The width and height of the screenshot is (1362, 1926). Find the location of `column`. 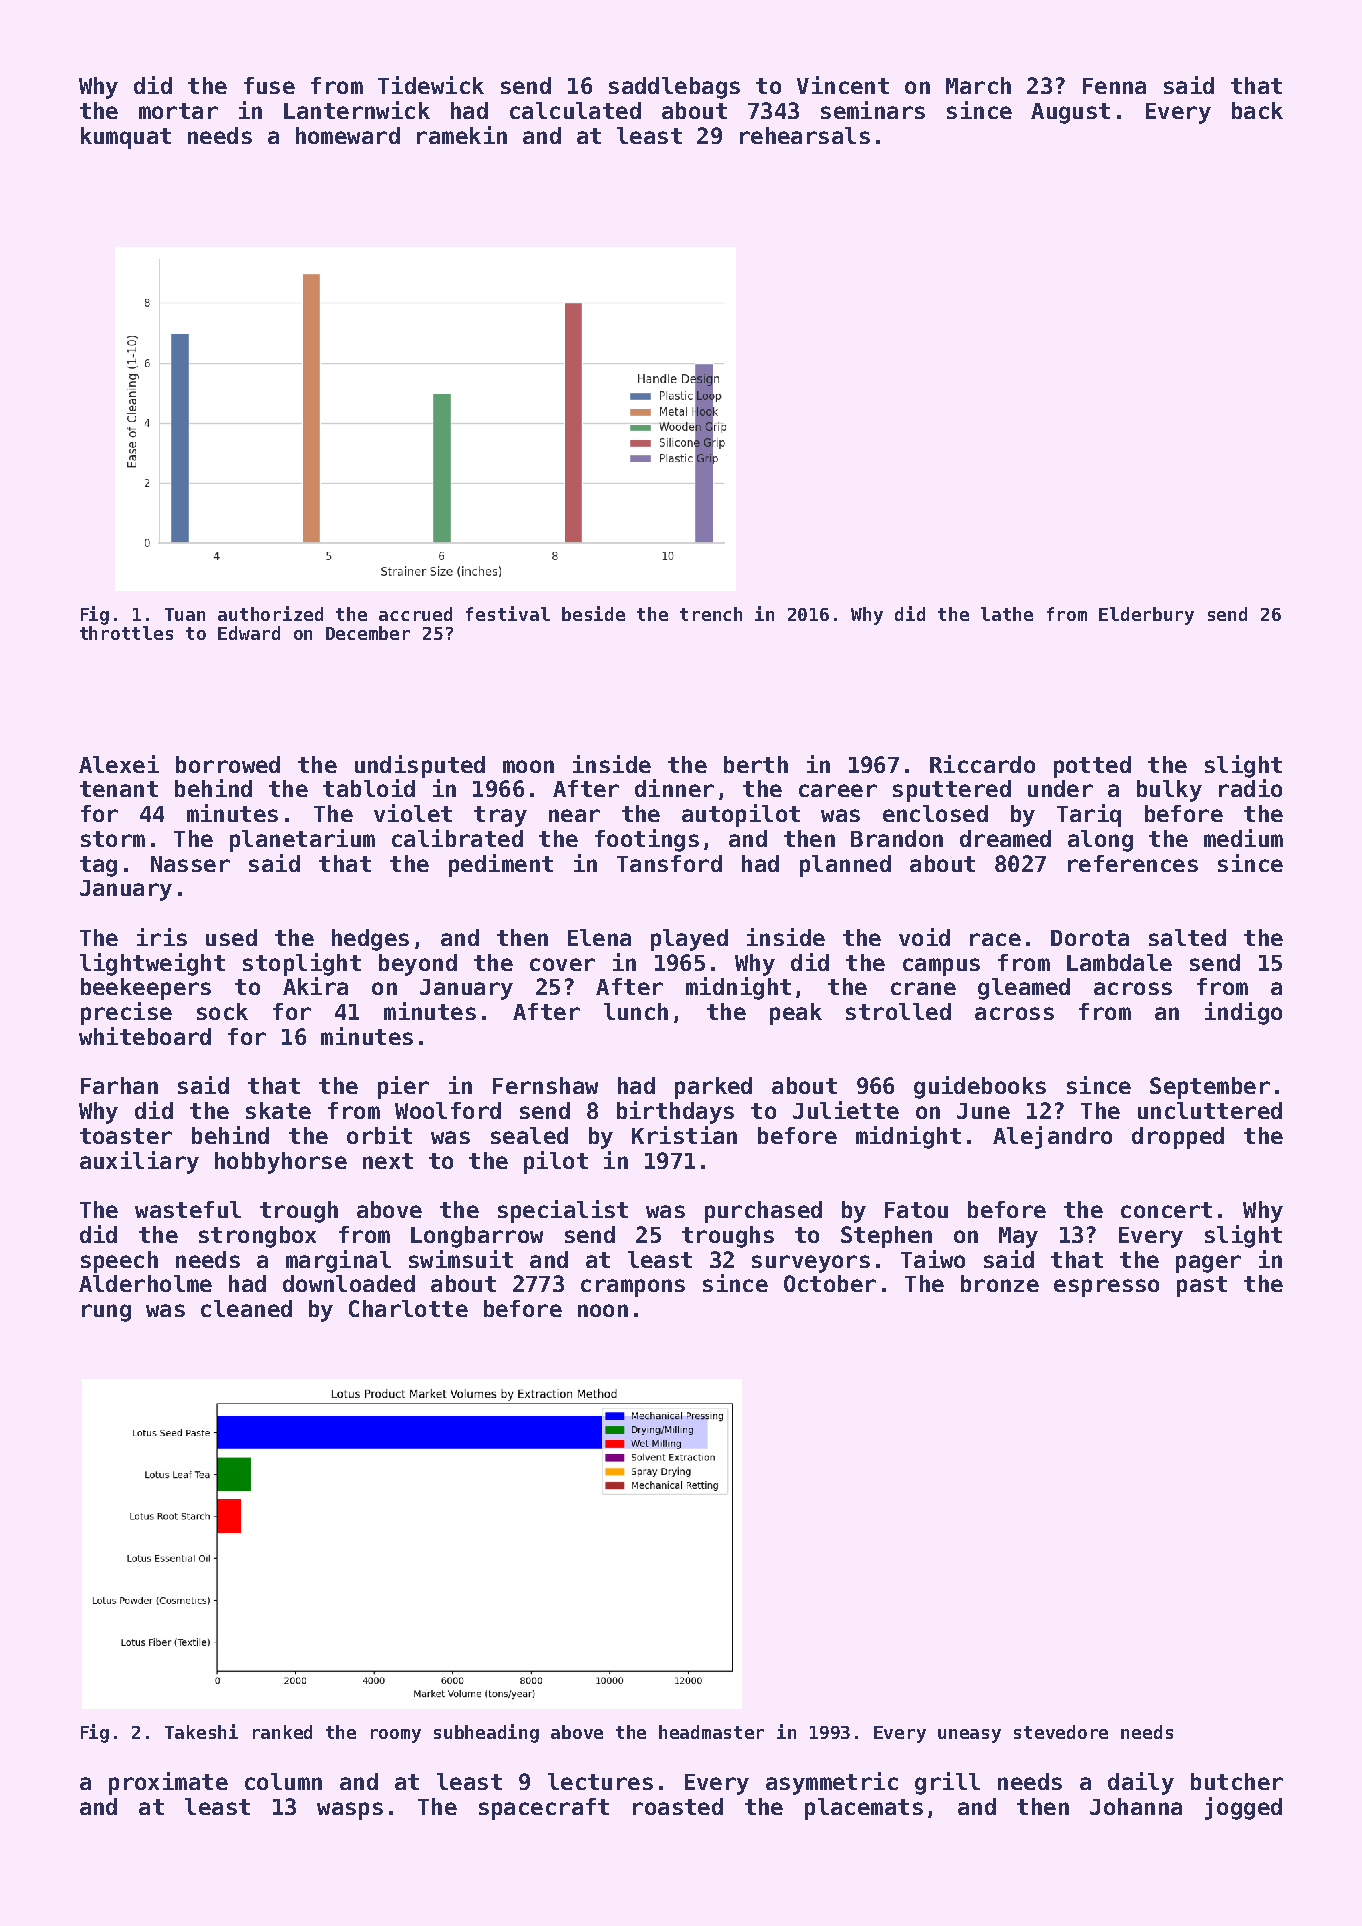

column is located at coordinates (283, 1781).
